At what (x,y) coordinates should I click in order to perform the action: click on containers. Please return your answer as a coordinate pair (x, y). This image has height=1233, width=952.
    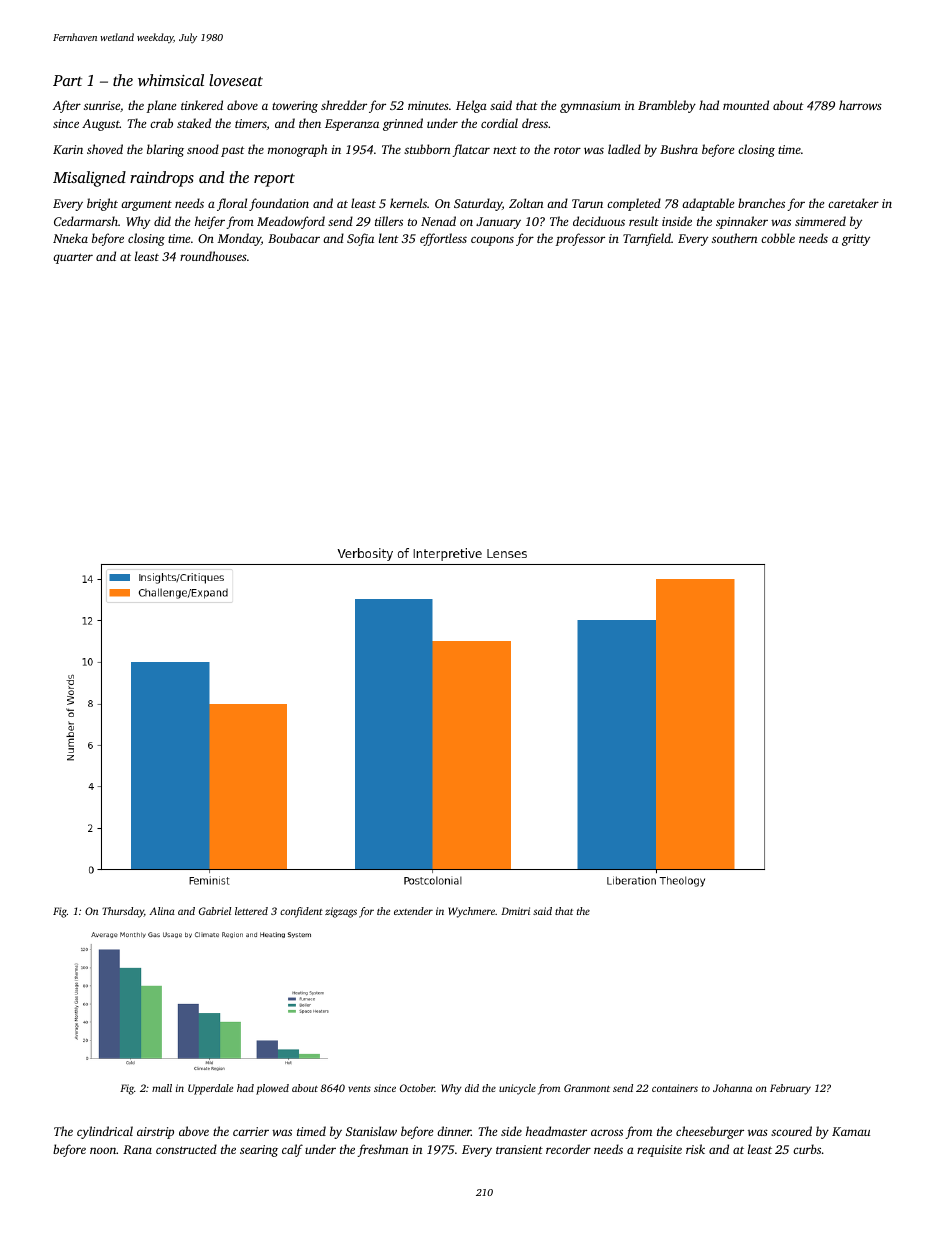
    Looking at the image, I should click on (675, 1088).
